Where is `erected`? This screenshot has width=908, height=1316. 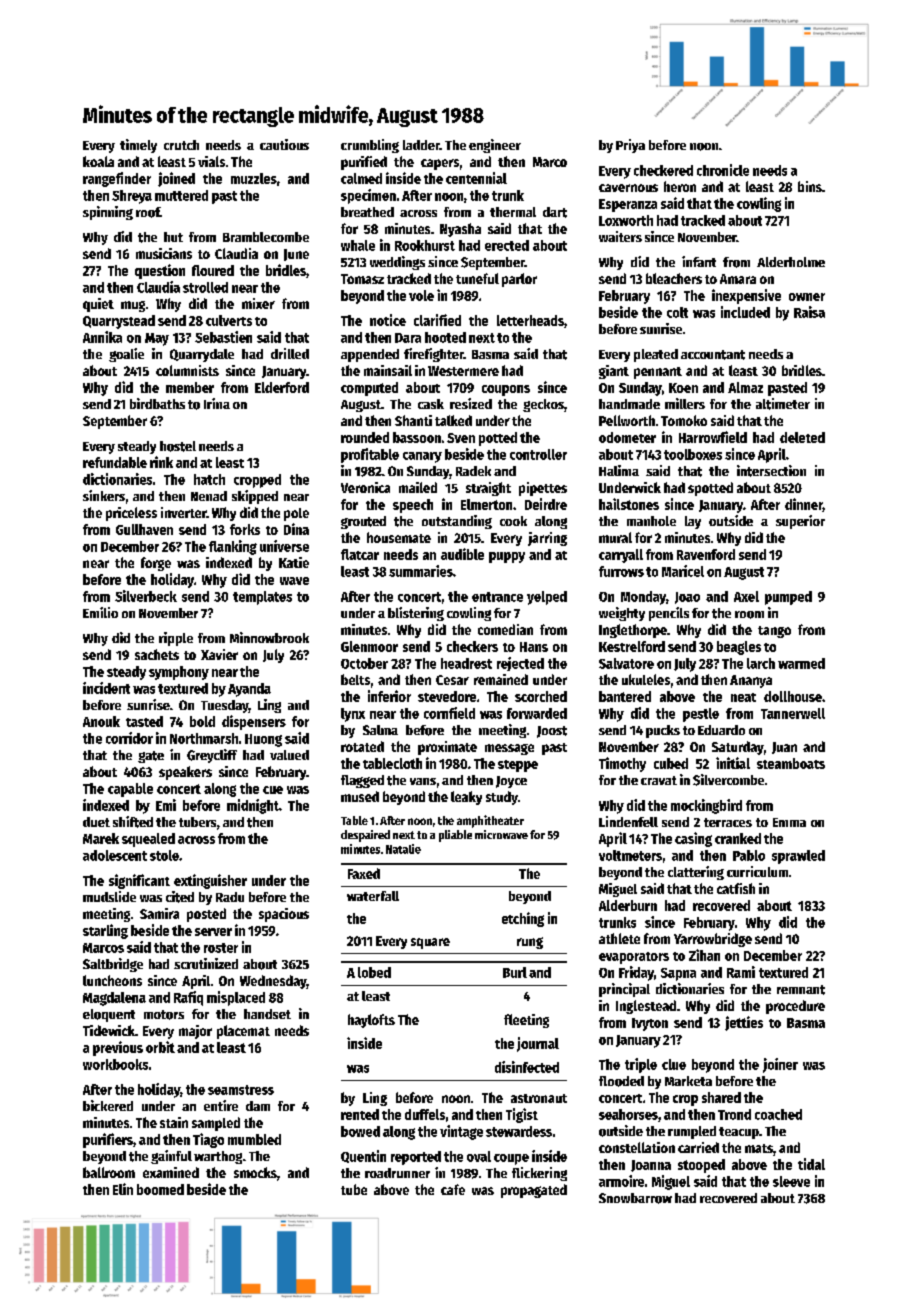 erected is located at coordinates (507, 245).
